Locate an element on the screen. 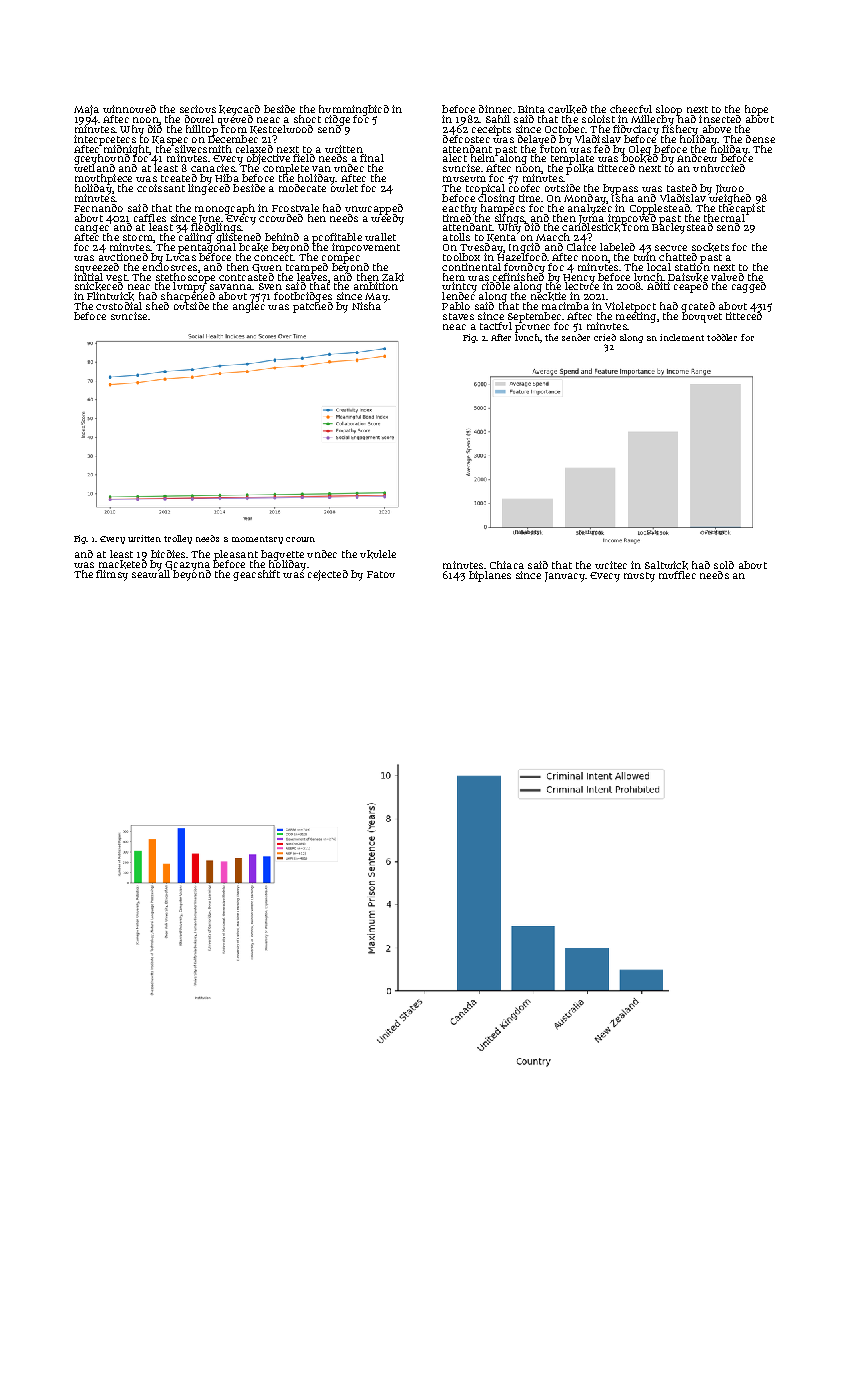 The image size is (849, 1400). Lucas is located at coordinates (181, 257).
